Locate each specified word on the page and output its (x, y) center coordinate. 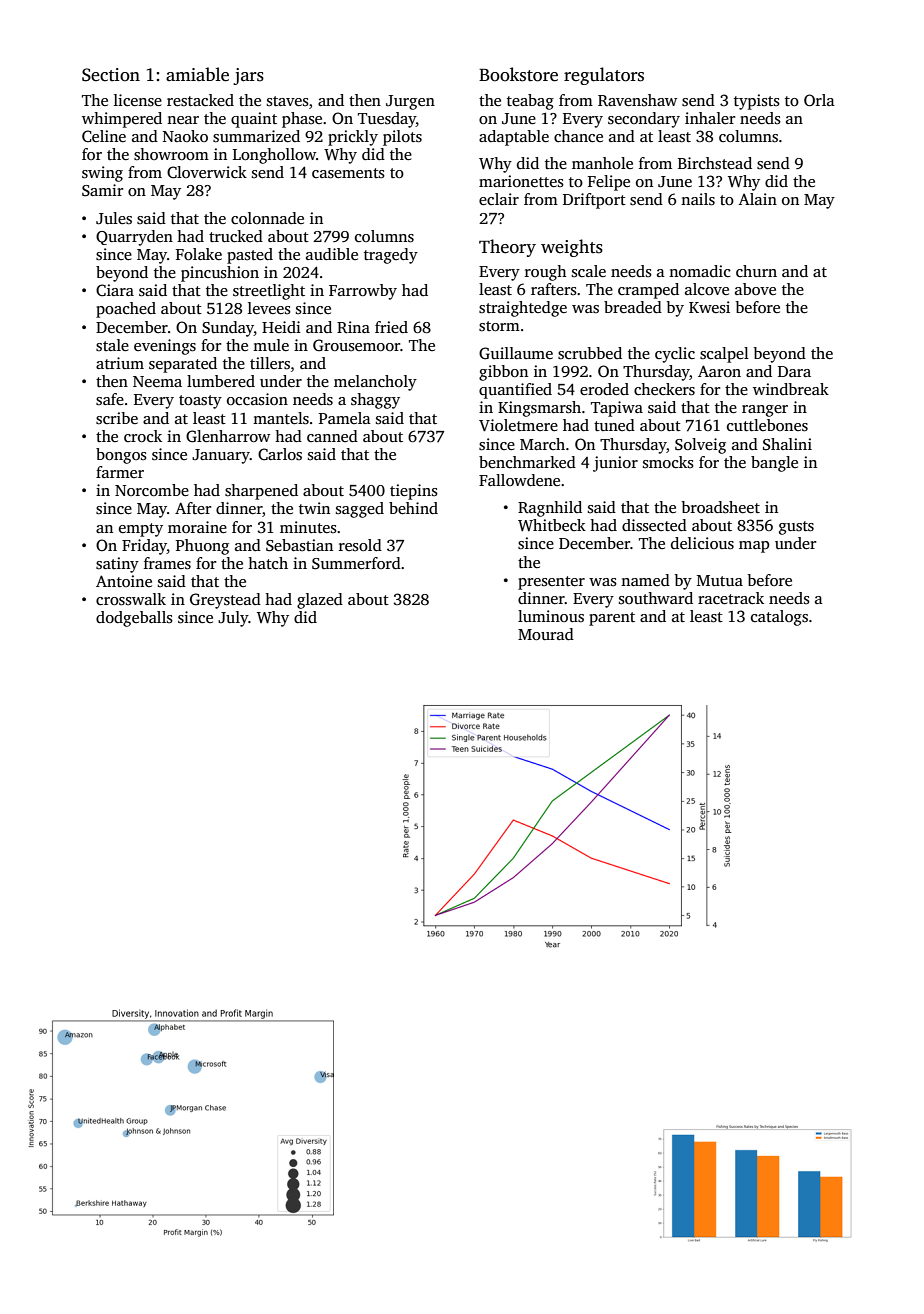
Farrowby (363, 292)
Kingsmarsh (539, 409)
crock (143, 436)
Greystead (225, 601)
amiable (197, 74)
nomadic (700, 271)
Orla (819, 100)
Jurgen (410, 102)
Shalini (787, 444)
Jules (114, 218)
